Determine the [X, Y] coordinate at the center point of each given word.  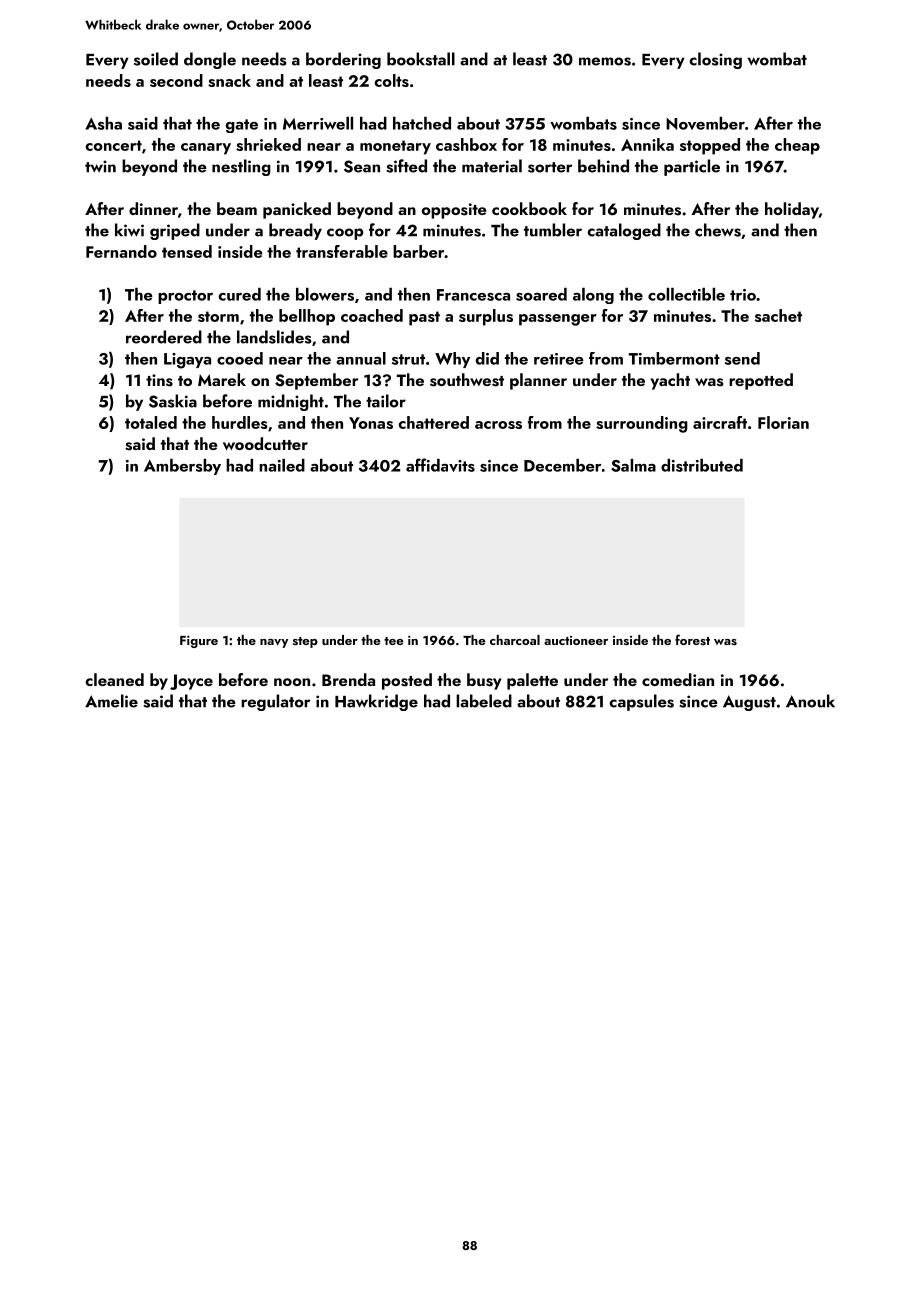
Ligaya [187, 361]
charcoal [515, 640]
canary [206, 149]
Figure [199, 641]
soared [541, 294]
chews [718, 230]
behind [603, 166]
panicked [297, 210]
